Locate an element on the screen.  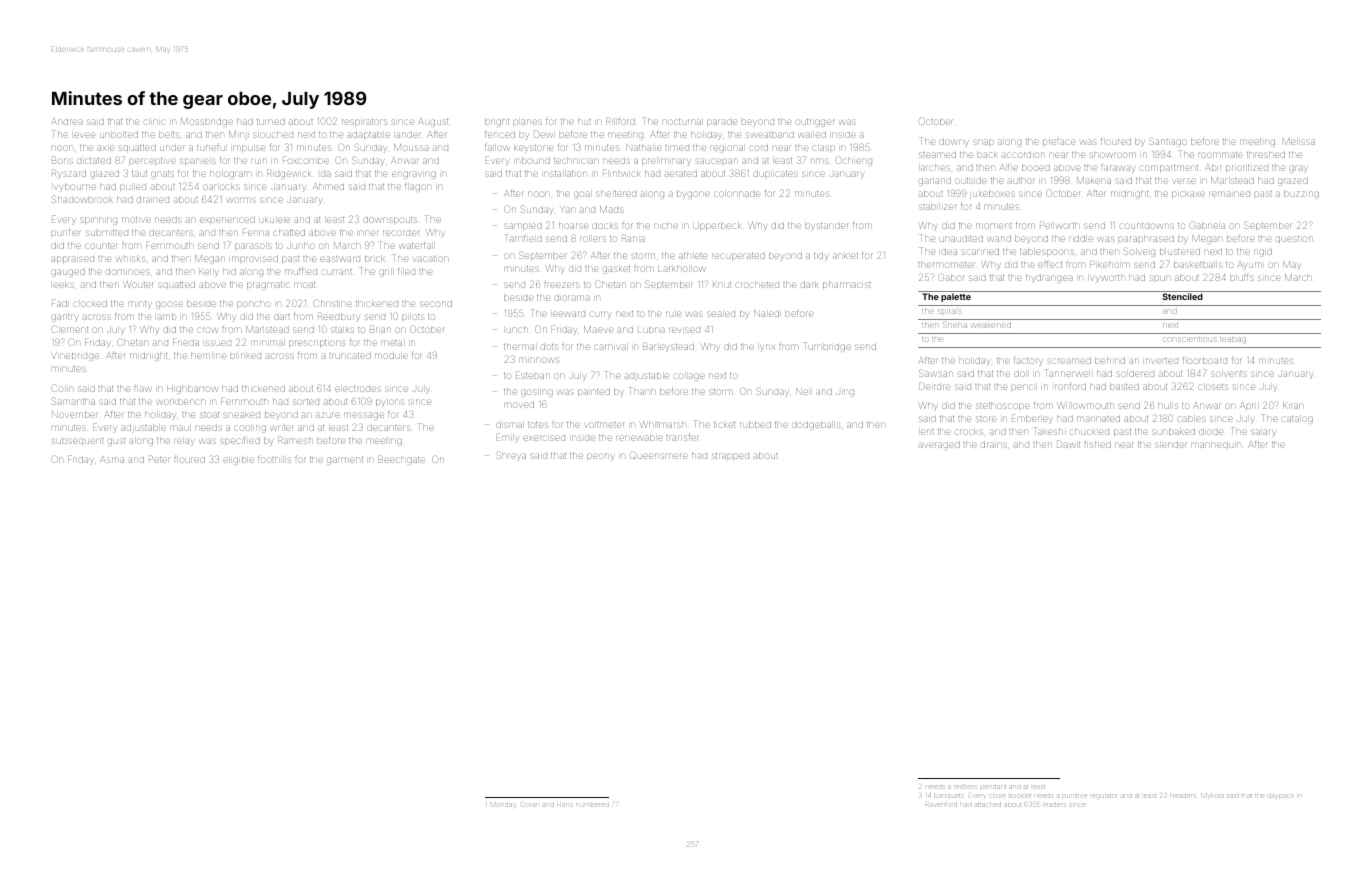
Samantha is located at coordinates (73, 401).
